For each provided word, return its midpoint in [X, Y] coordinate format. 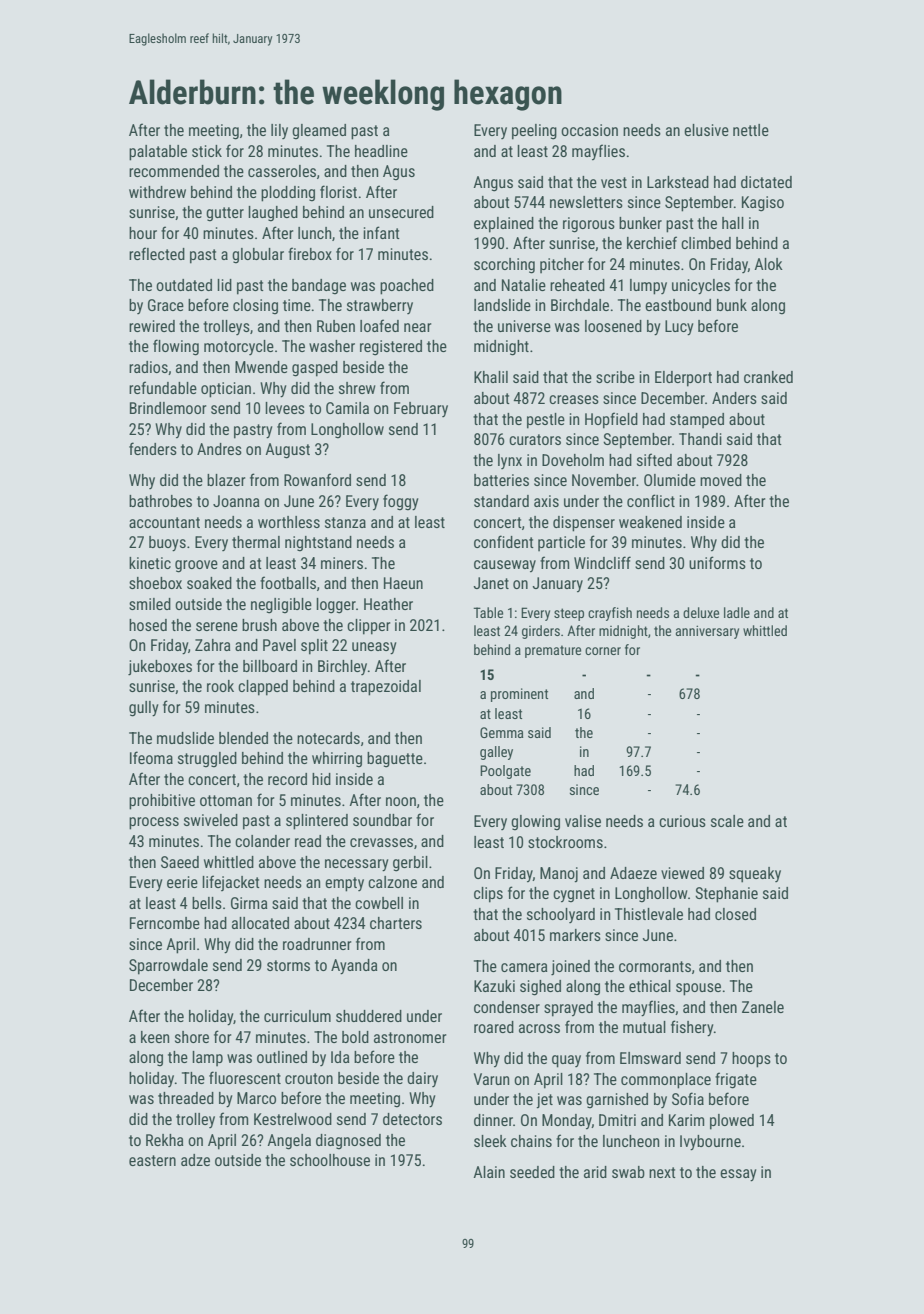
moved [721, 480]
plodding [288, 194]
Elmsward [650, 1058]
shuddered [369, 1016]
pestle [546, 421]
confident [504, 541]
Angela [289, 1142]
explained [504, 225]
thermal [256, 542]
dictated [766, 182]
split [314, 647]
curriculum [297, 1016]
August [287, 451]
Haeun [403, 583]
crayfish [610, 614]
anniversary [707, 632]
